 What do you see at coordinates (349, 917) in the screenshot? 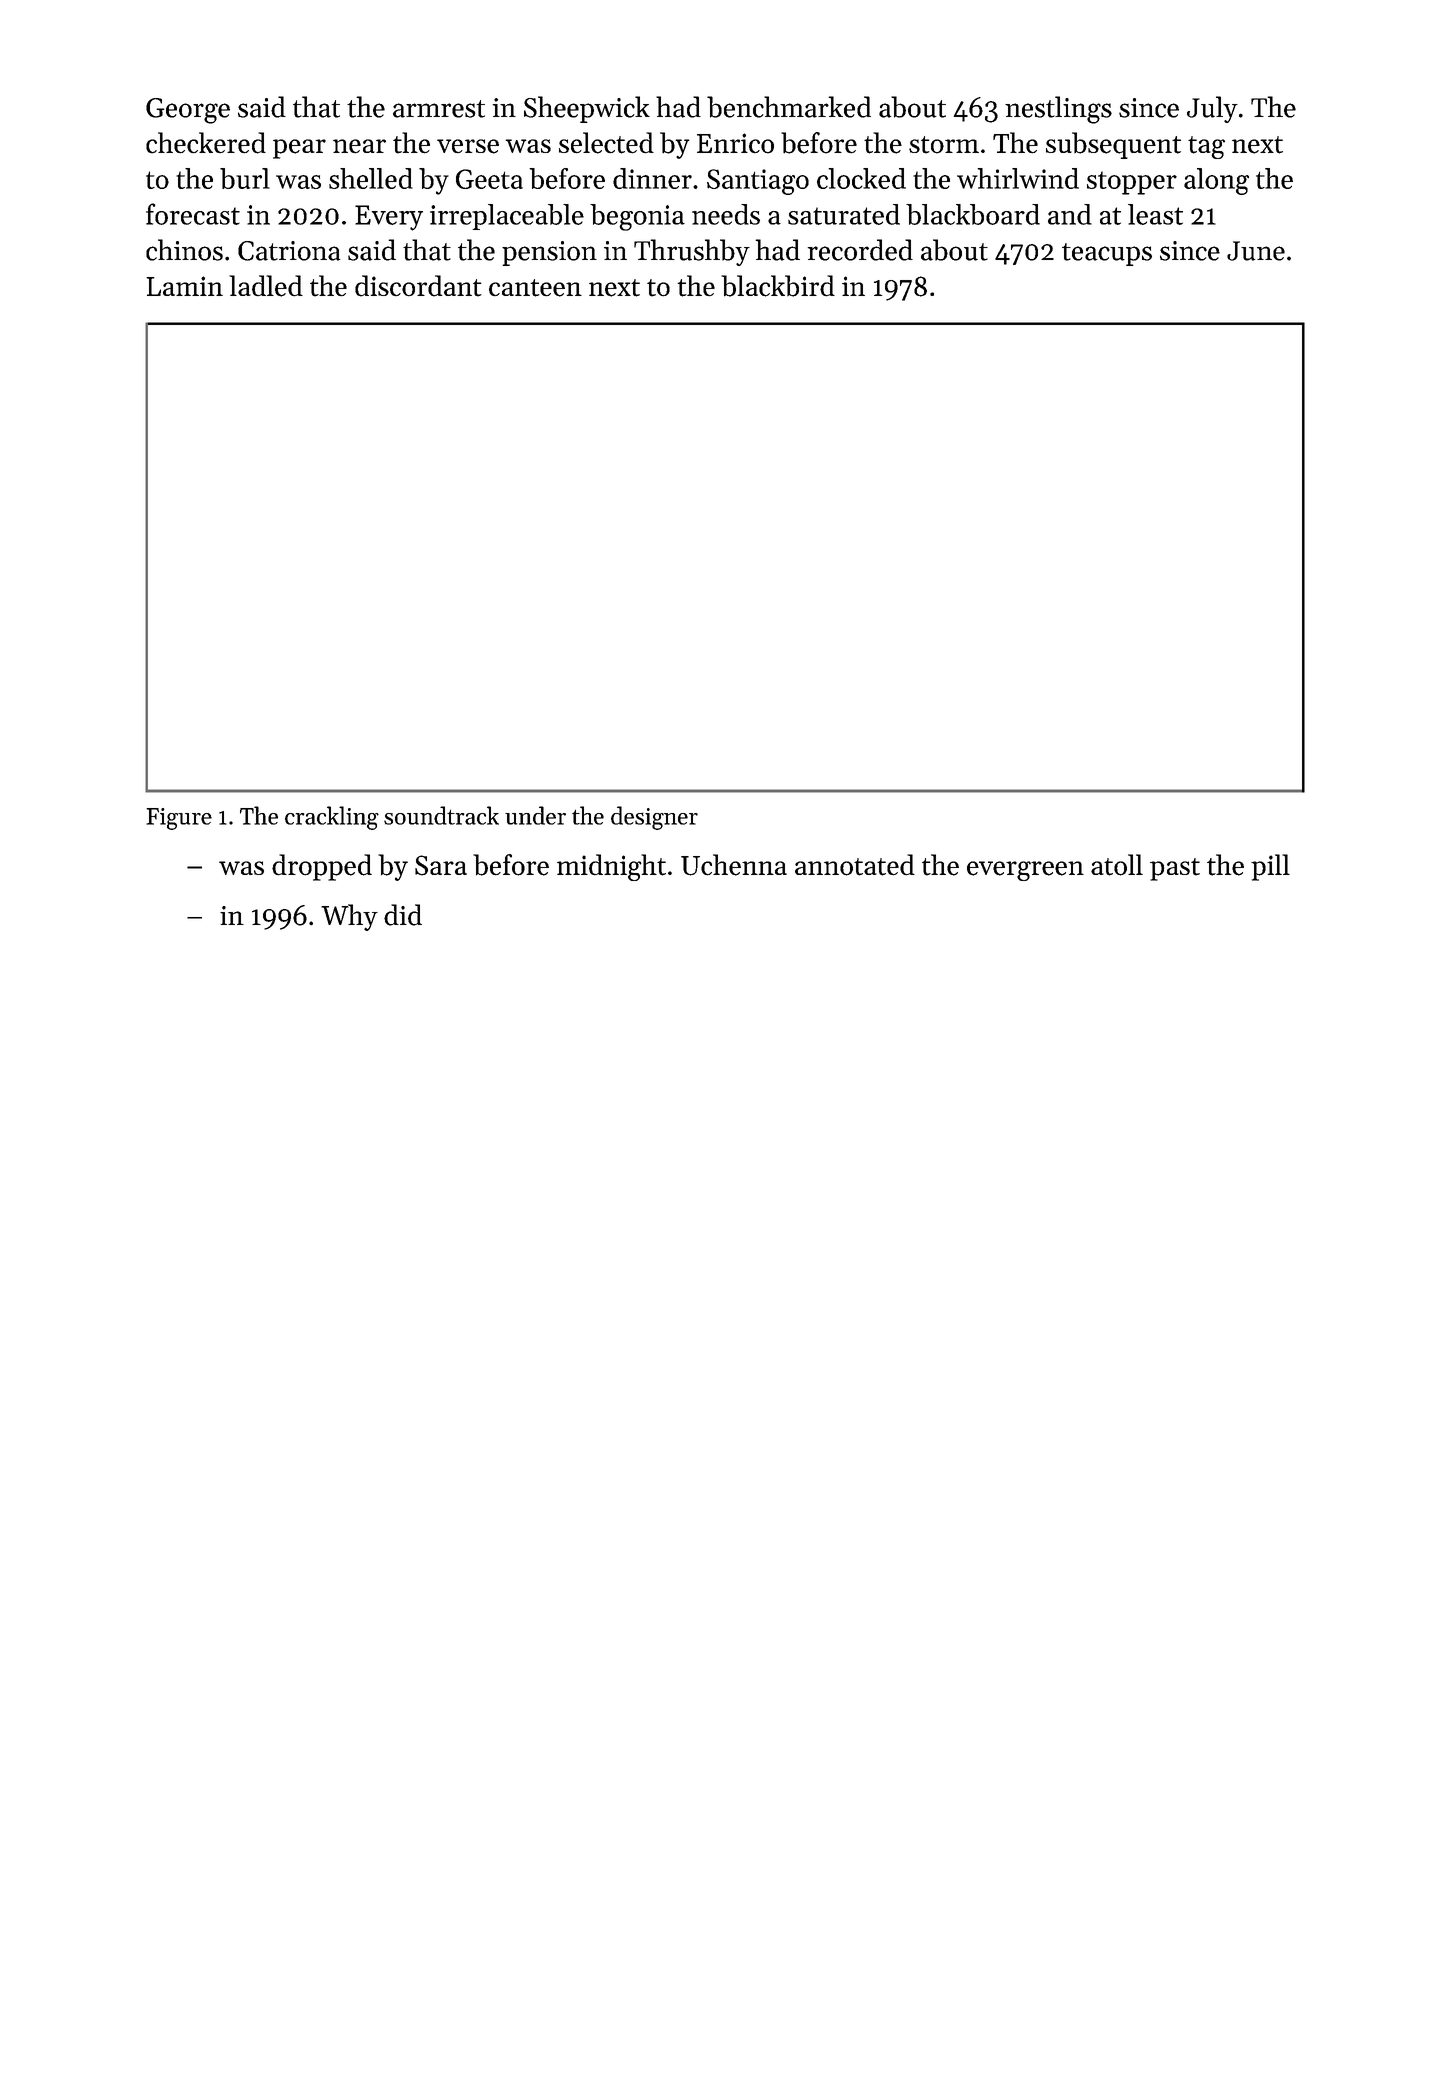
I see `Why` at bounding box center [349, 917].
